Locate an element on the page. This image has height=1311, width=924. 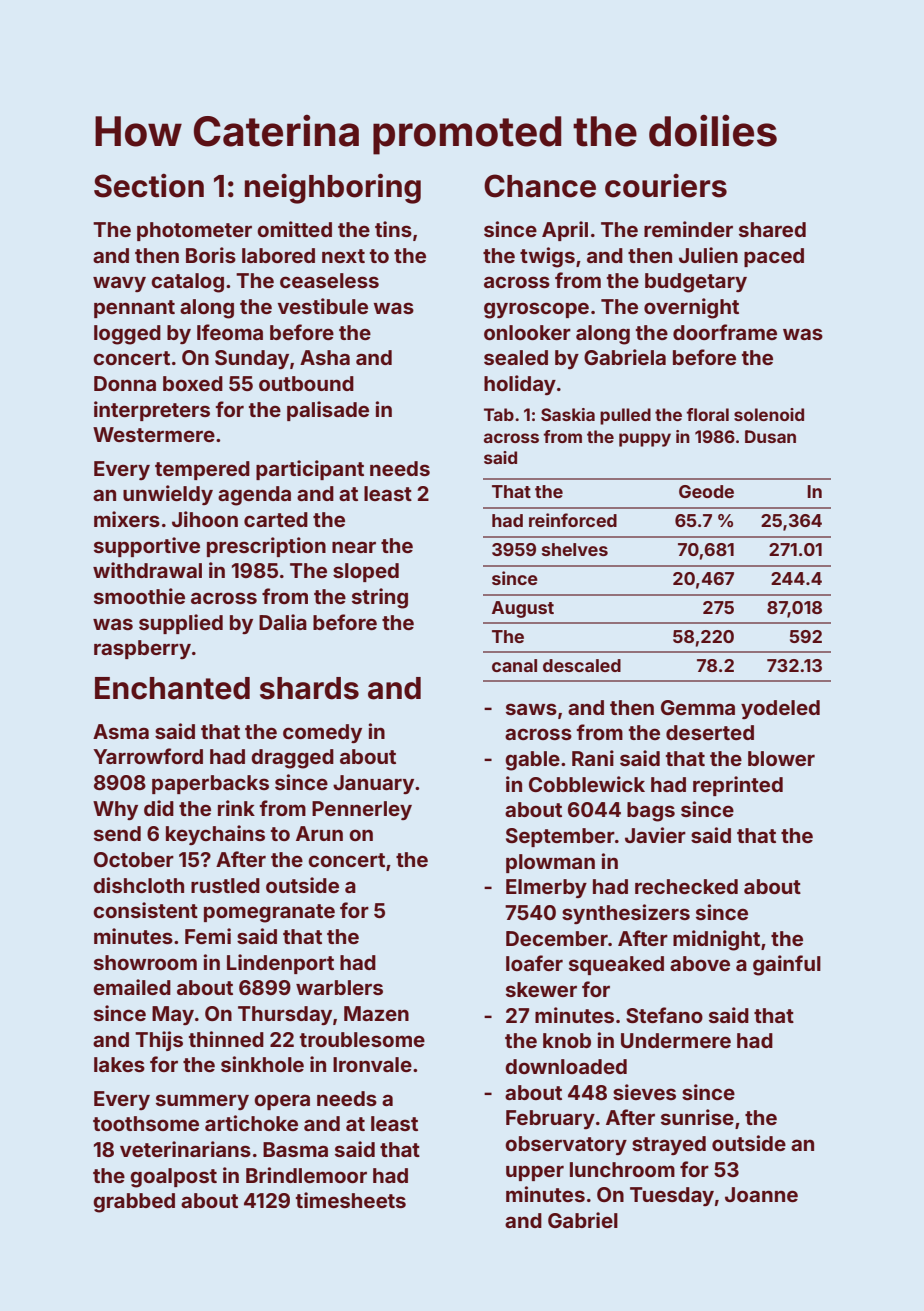
Ironvale is located at coordinates (372, 1064).
